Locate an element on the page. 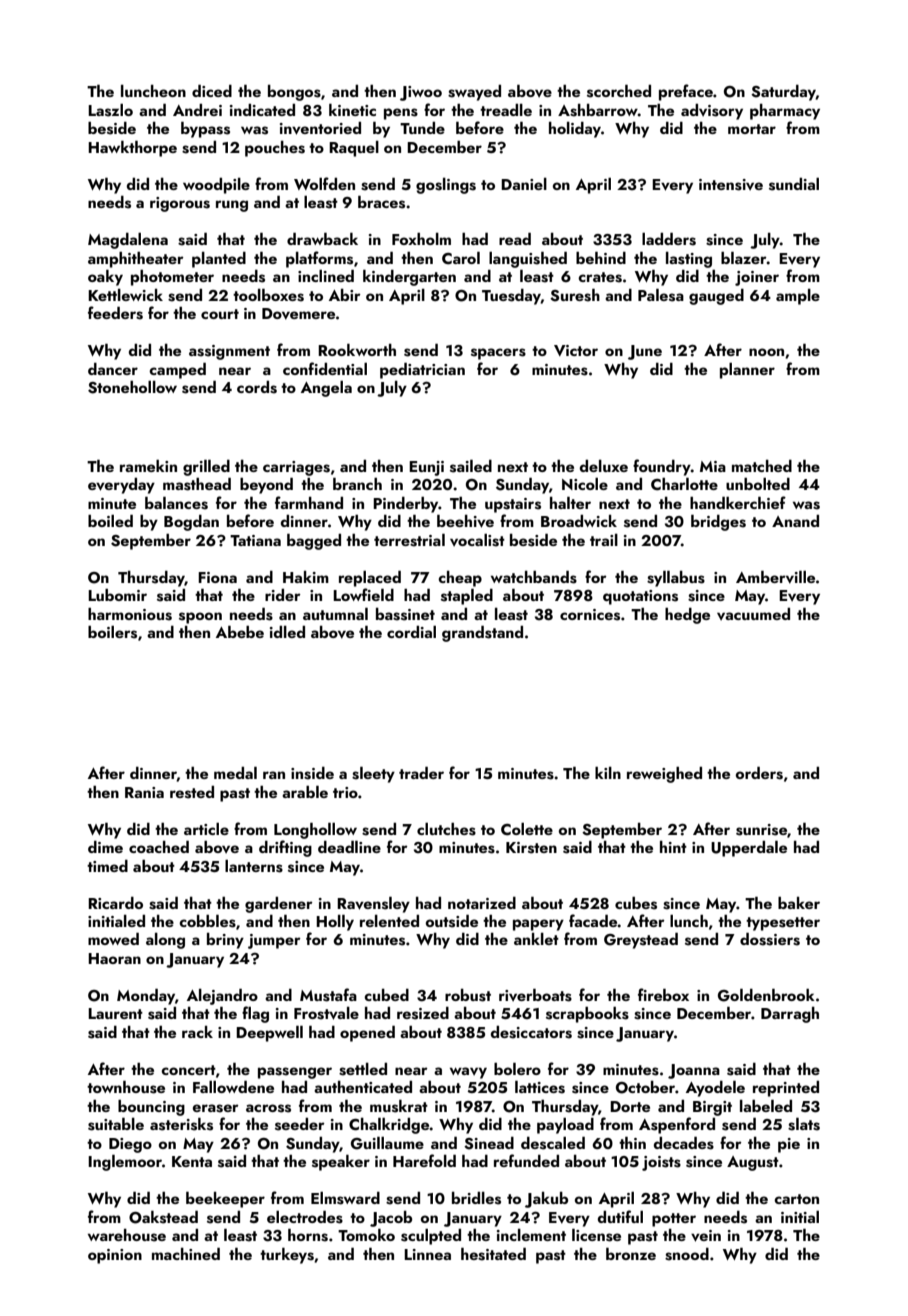  medal is located at coordinates (235, 773).
